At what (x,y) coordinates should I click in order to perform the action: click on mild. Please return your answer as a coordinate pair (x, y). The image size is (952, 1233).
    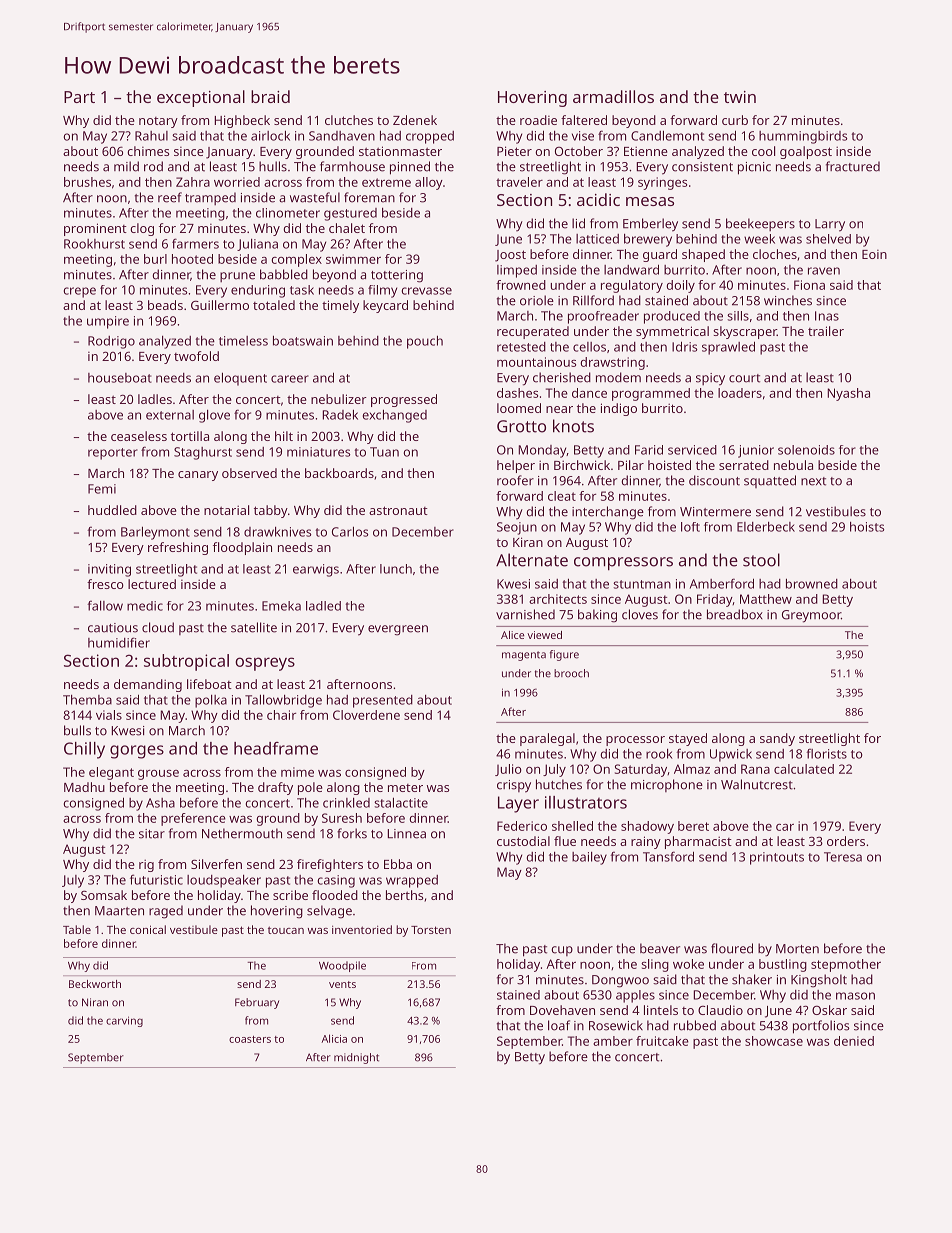
    Looking at the image, I should click on (126, 166).
